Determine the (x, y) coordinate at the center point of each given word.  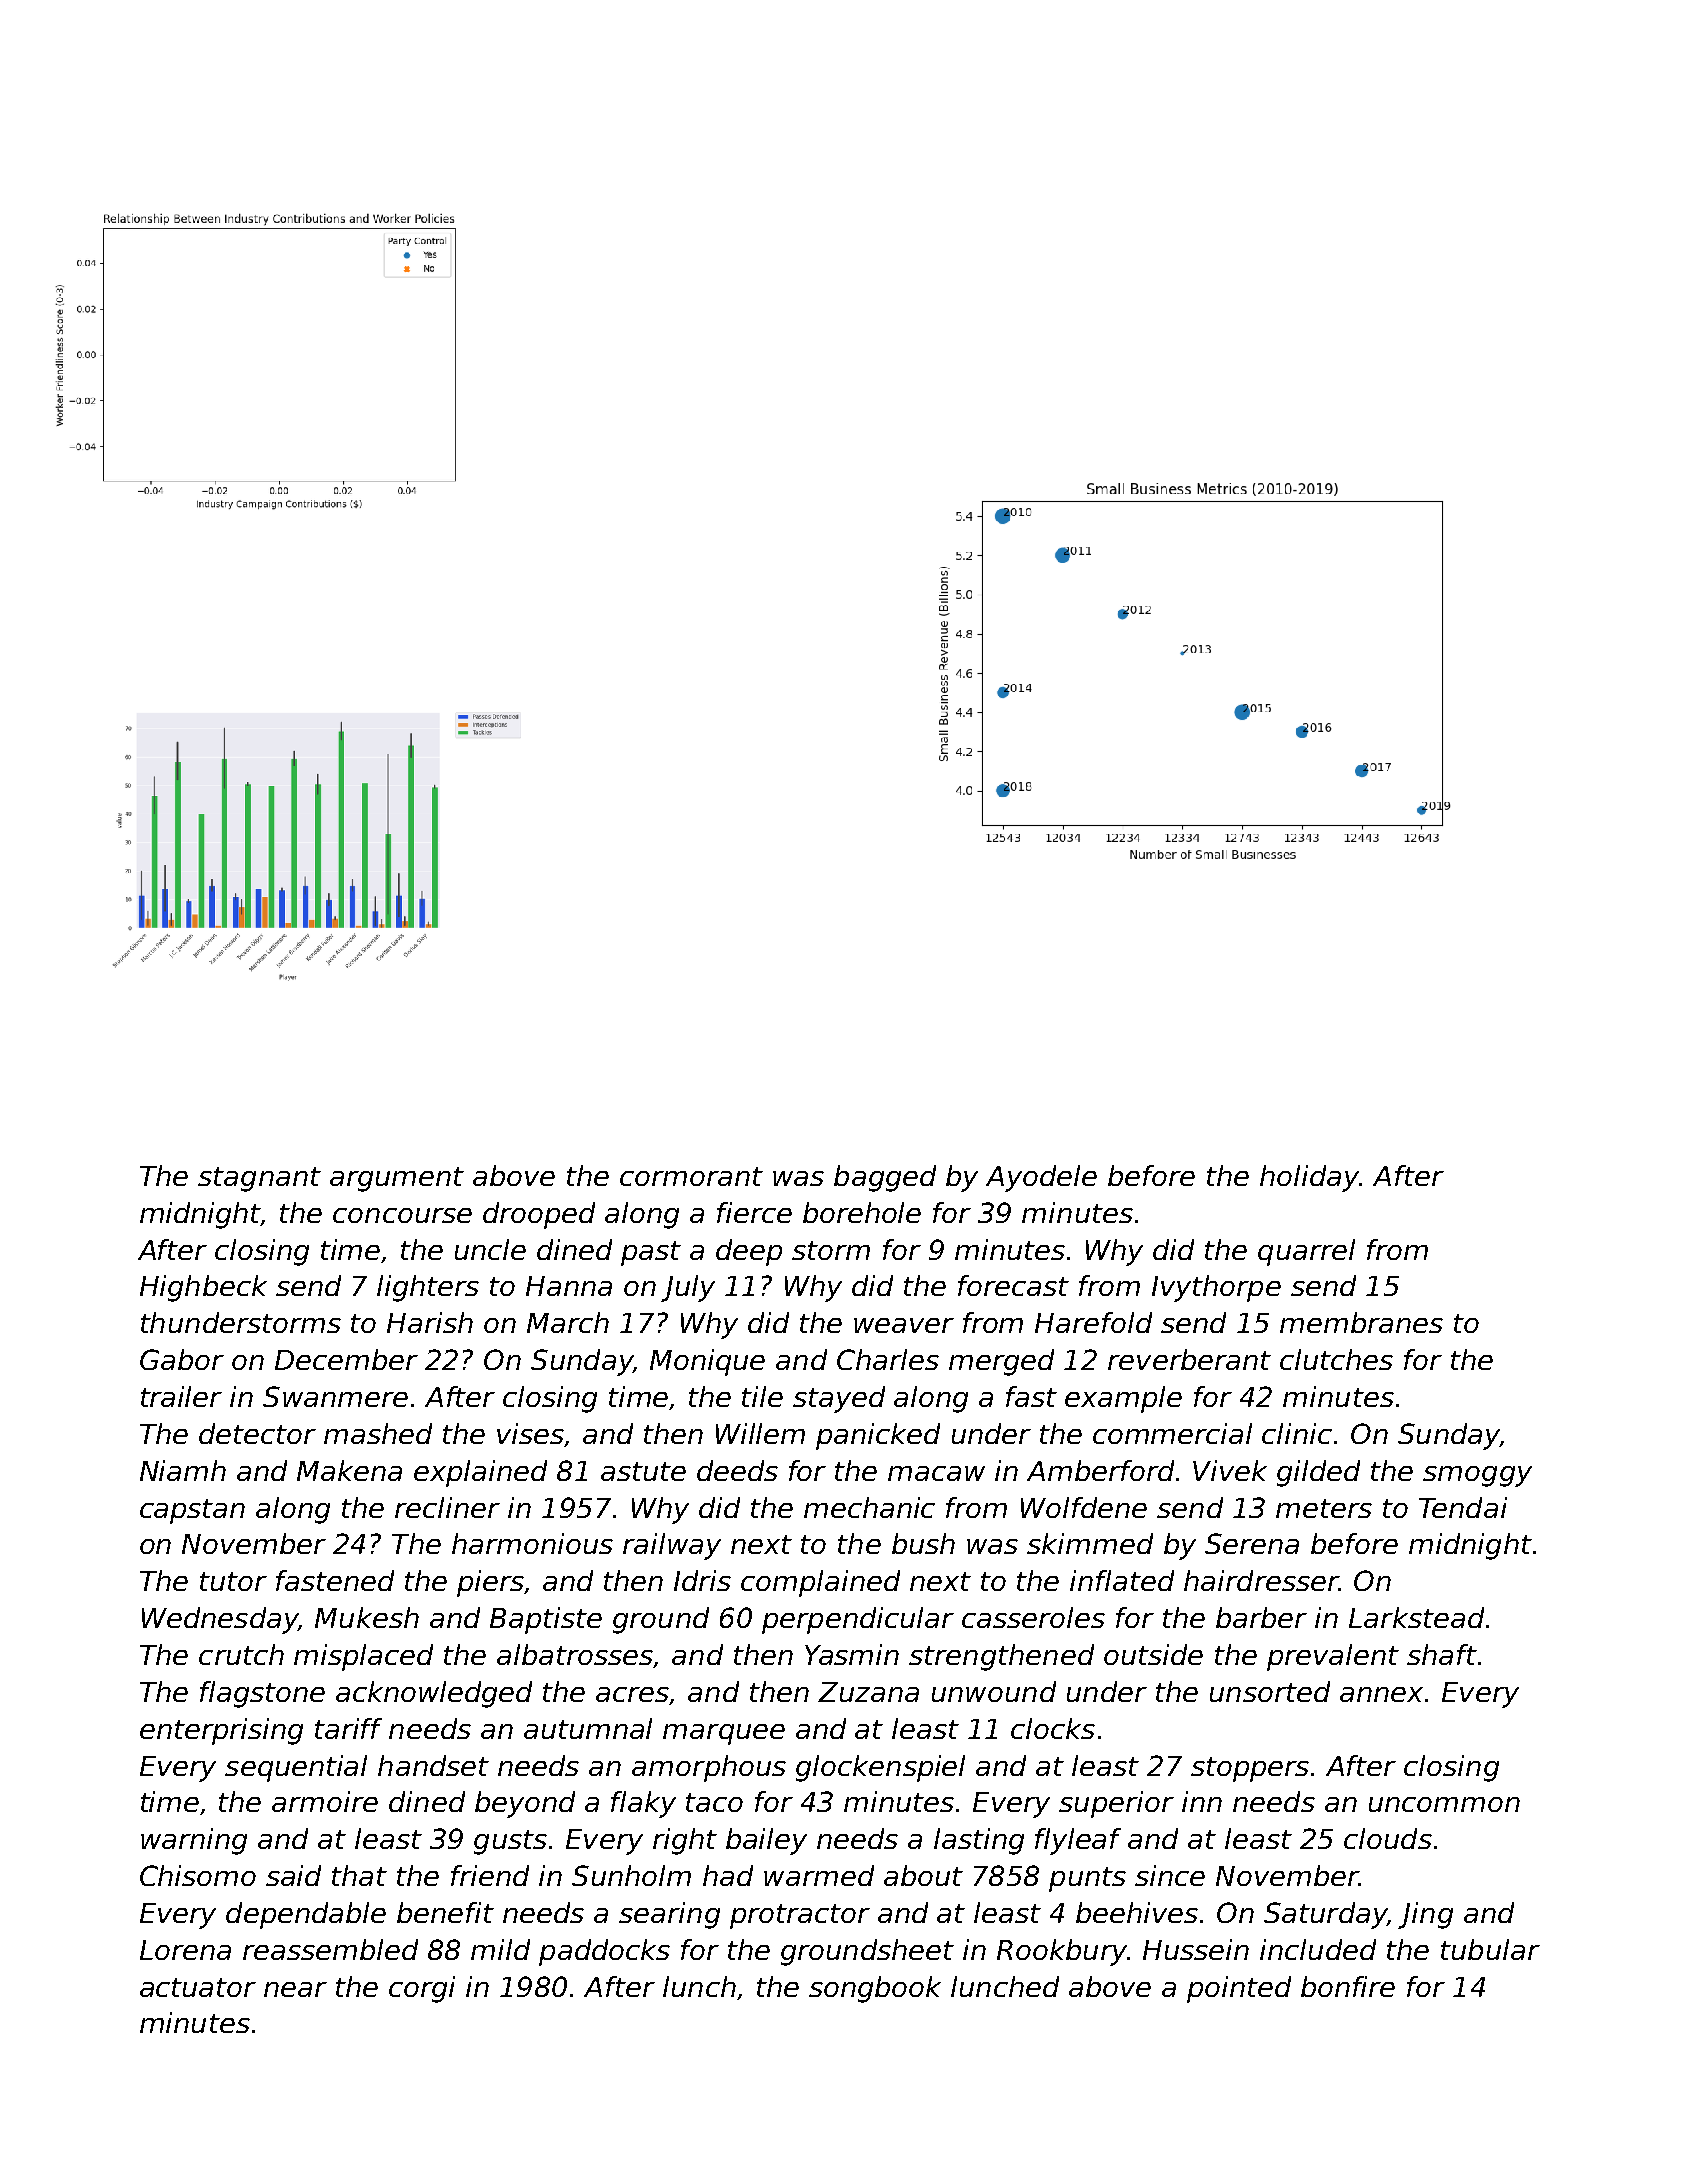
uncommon (1444, 1804)
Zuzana (868, 1692)
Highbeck (203, 1288)
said (293, 1875)
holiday (1309, 1178)
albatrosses (575, 1656)
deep (749, 1252)
